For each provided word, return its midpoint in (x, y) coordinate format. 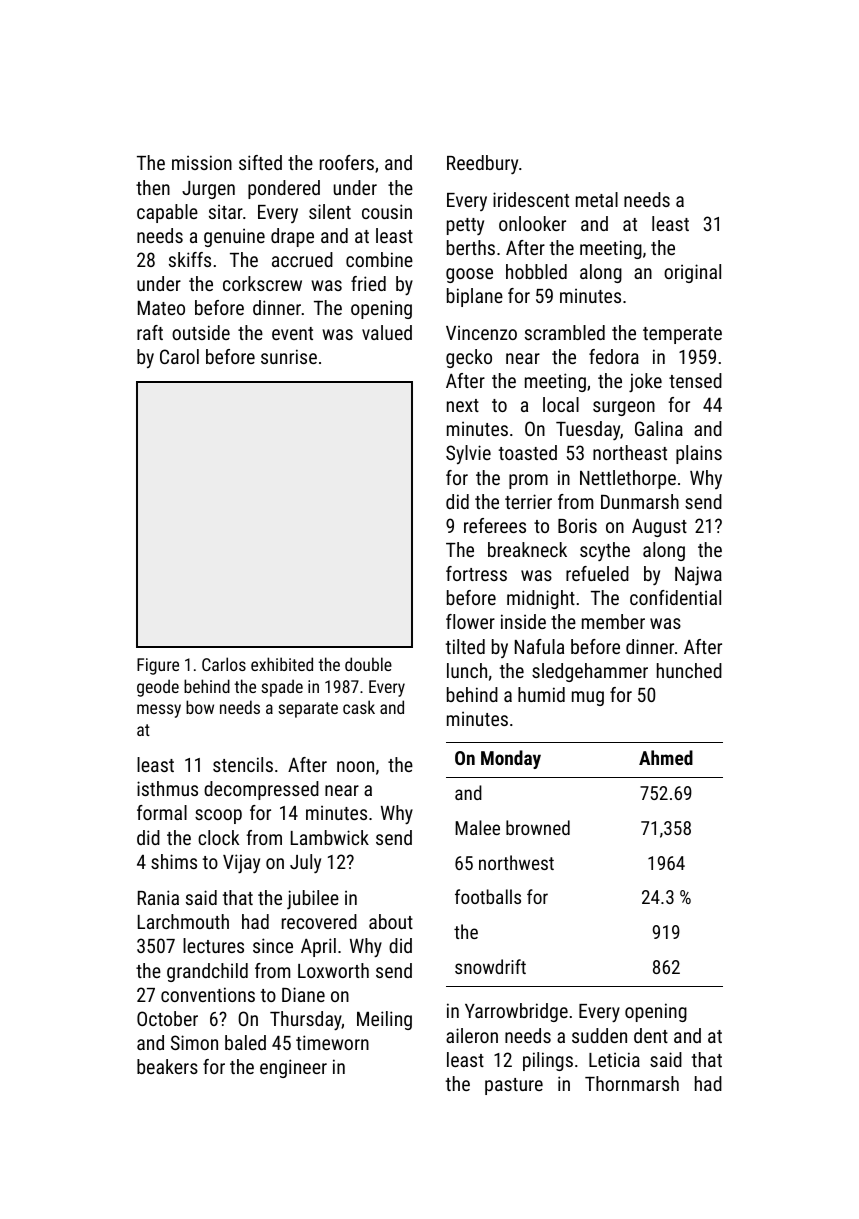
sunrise (289, 356)
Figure (158, 666)
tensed (695, 380)
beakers (167, 1066)
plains (699, 454)
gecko (469, 358)
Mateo (161, 308)
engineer (293, 1068)
